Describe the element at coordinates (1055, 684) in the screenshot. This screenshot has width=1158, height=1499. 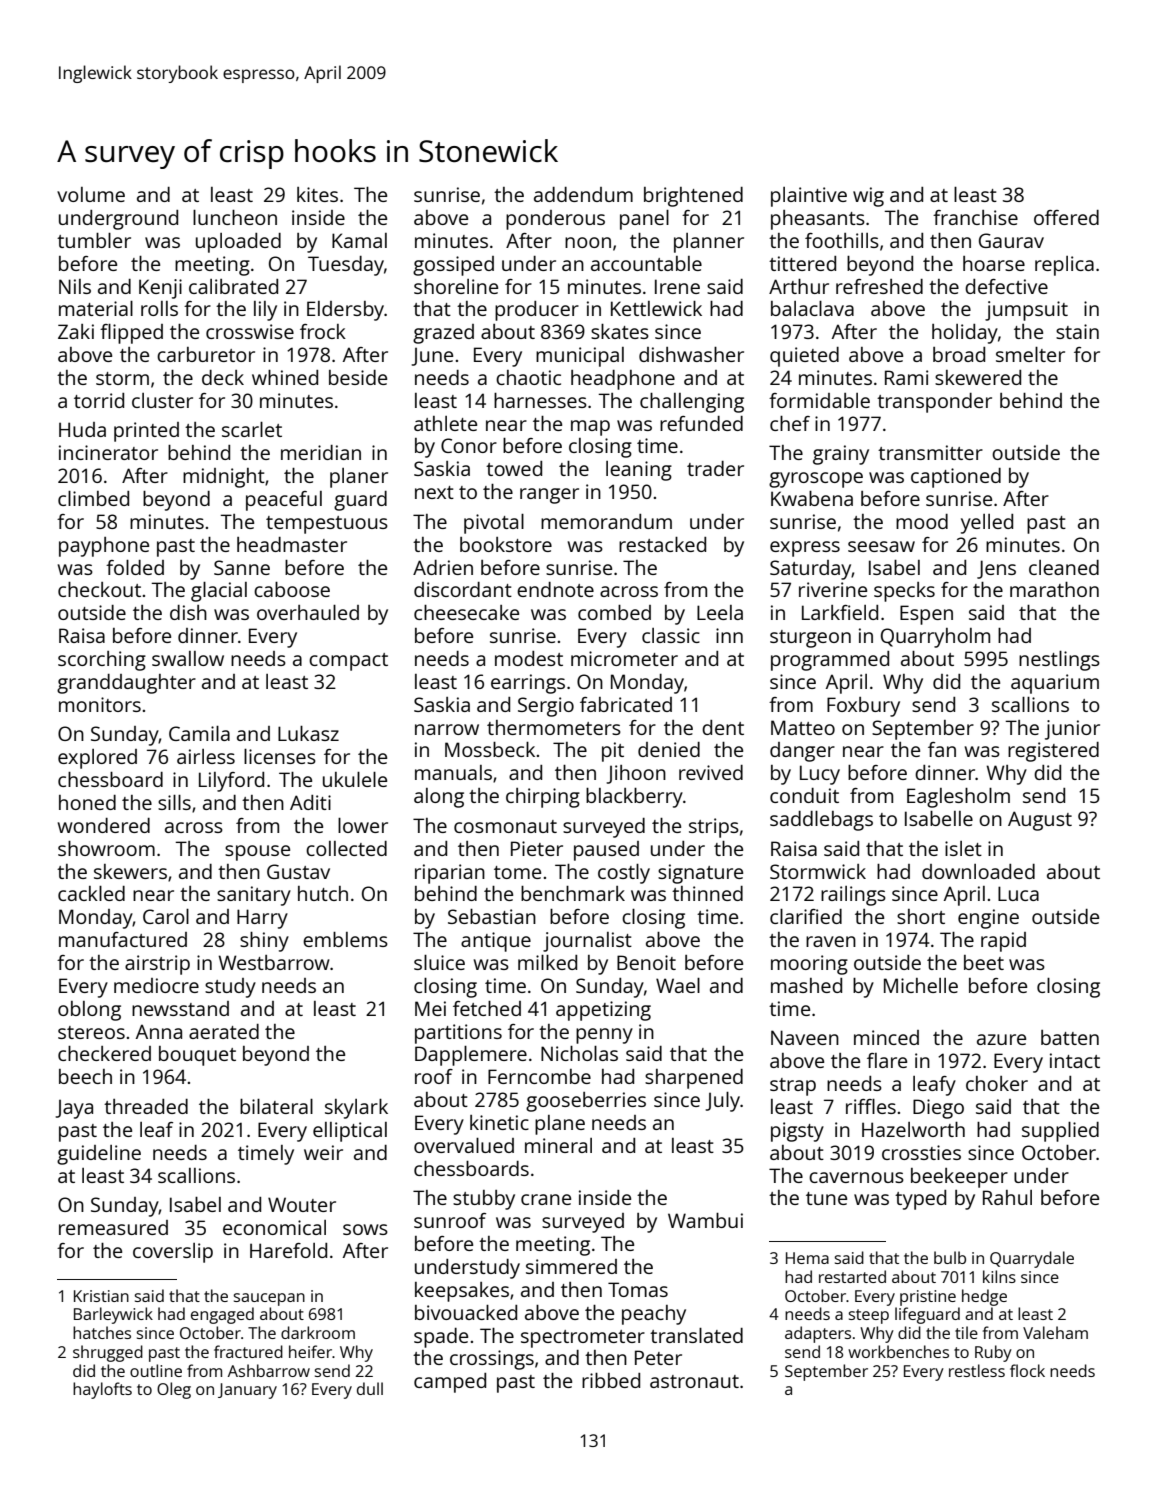
I see `aquarium` at that location.
